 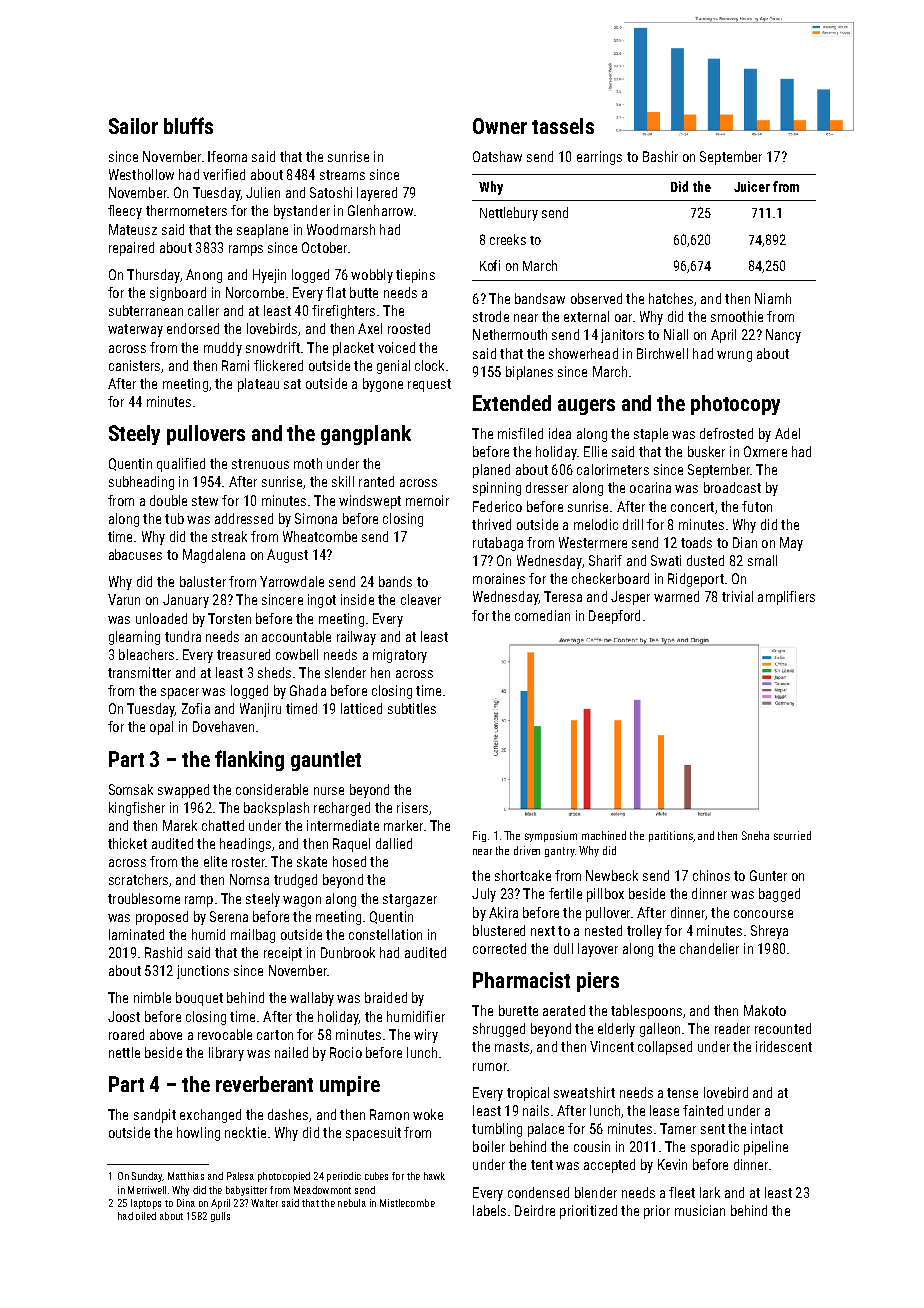 I want to click on accountable, so click(x=296, y=636).
